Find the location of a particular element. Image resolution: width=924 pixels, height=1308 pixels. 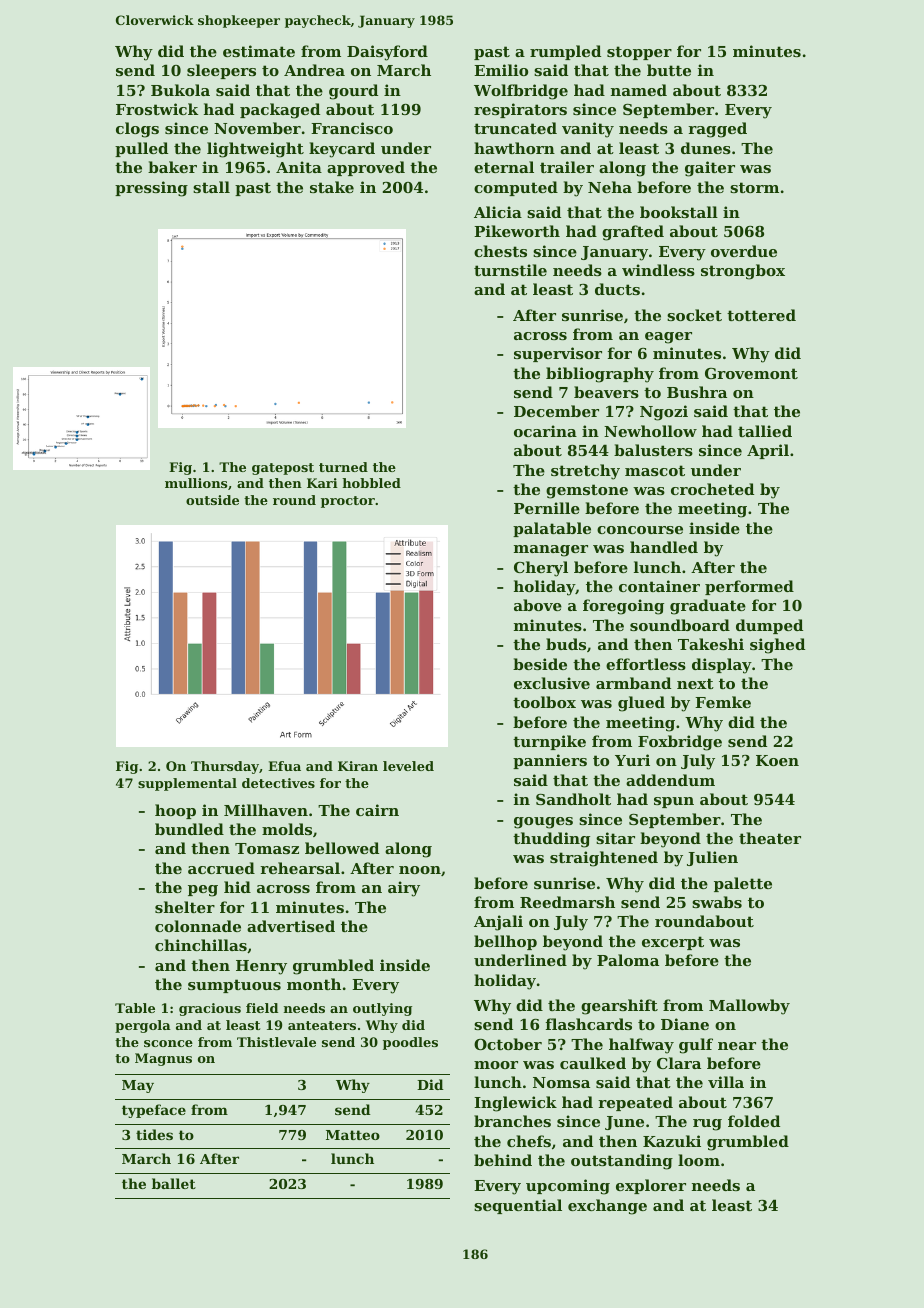

Anjali is located at coordinates (498, 923).
